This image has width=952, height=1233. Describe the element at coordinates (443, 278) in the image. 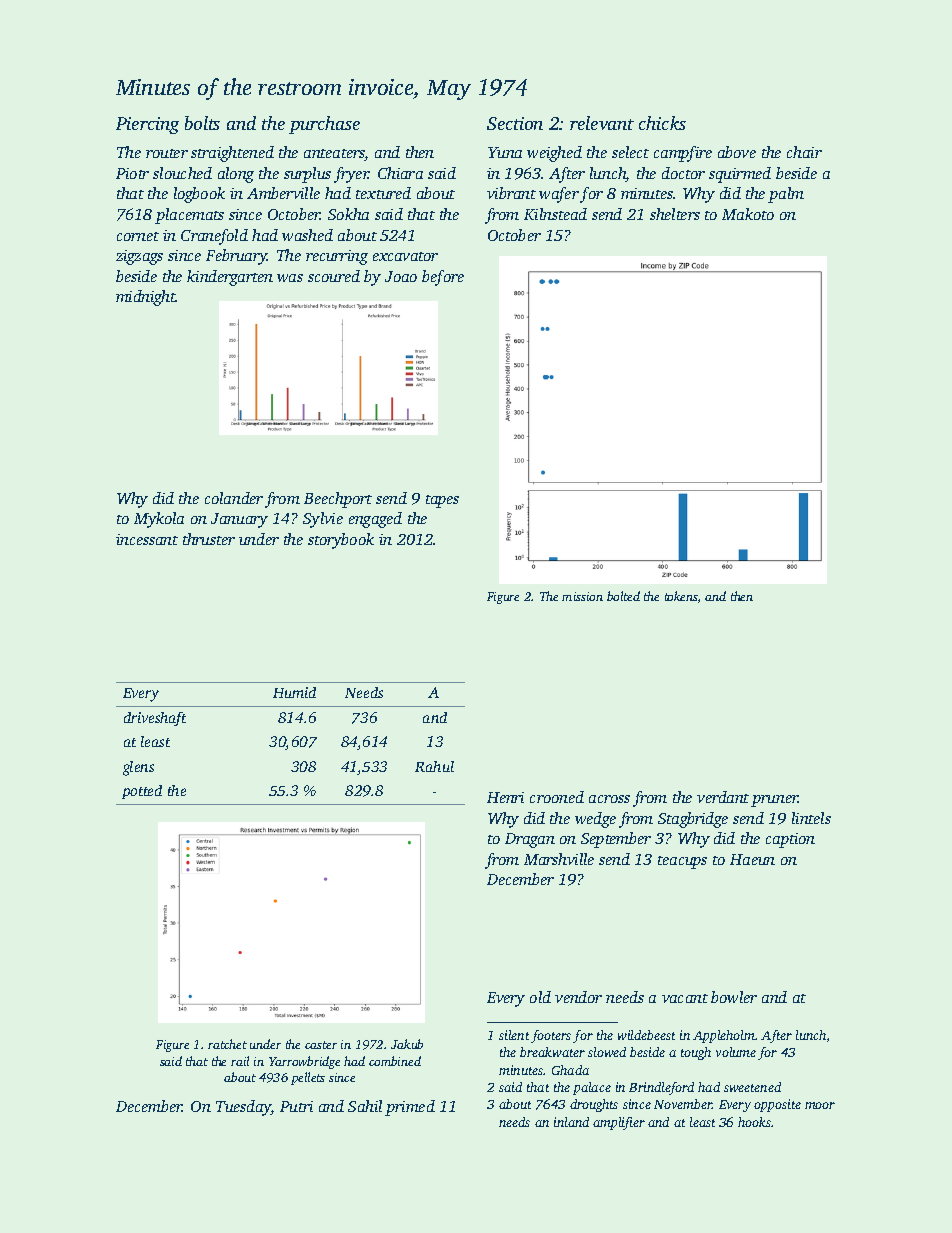

I see `before` at that location.
